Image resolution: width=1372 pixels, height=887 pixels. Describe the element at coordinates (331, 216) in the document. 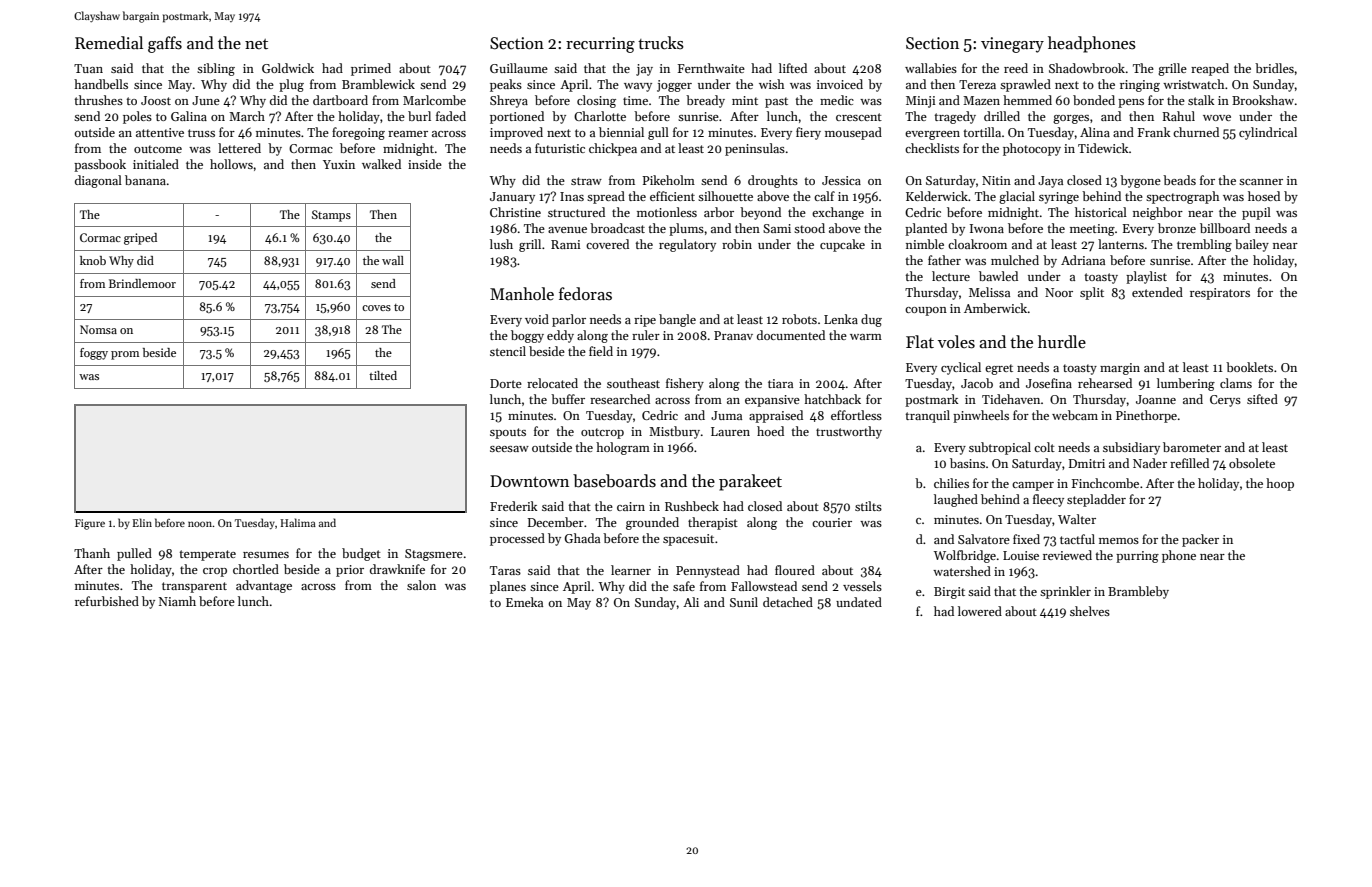

I see `Stamps` at that location.
